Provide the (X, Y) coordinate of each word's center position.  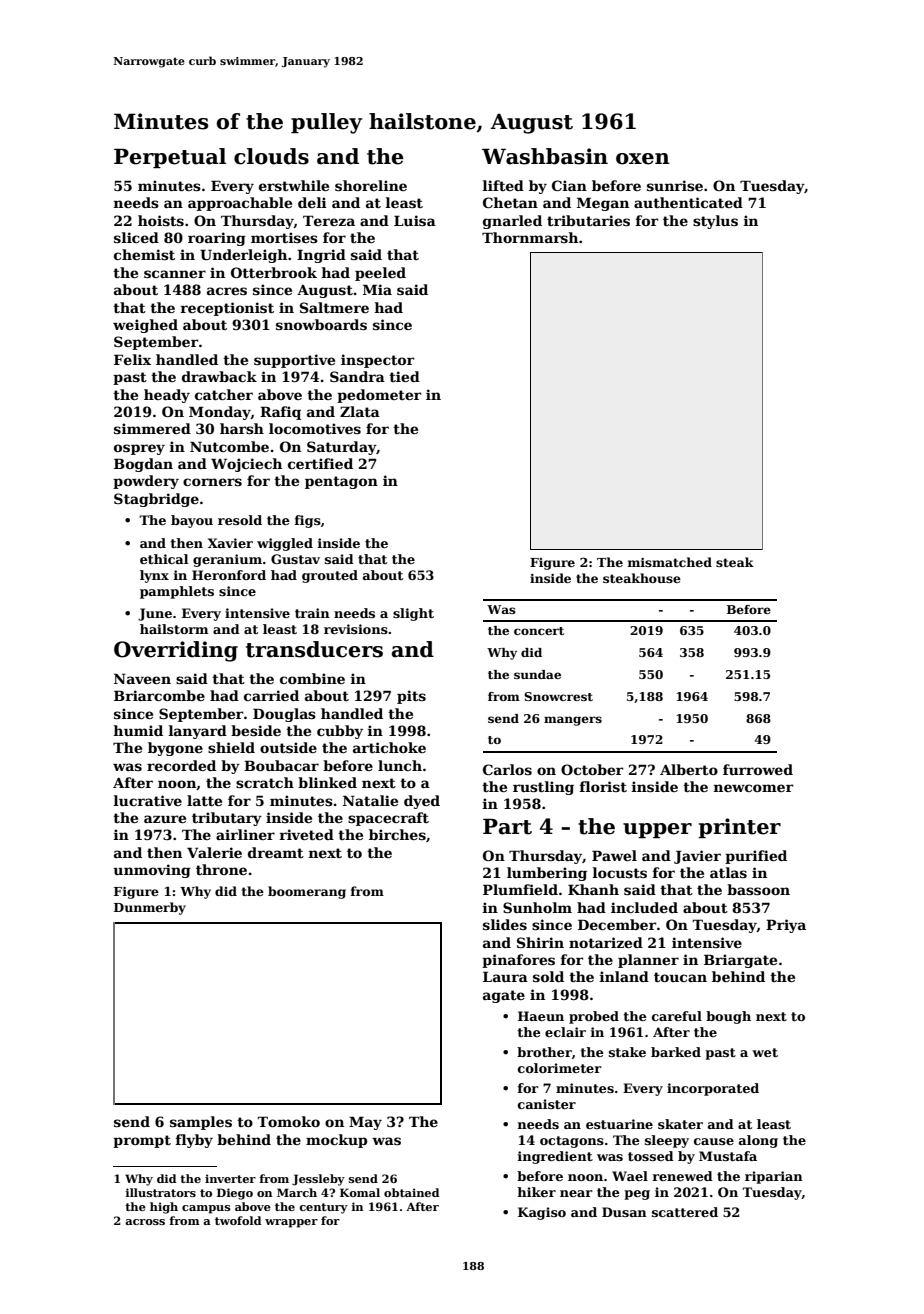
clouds (271, 156)
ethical (164, 559)
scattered (685, 1212)
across (145, 1222)
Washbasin (545, 156)
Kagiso (542, 1213)
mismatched (670, 562)
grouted (330, 576)
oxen (643, 159)
